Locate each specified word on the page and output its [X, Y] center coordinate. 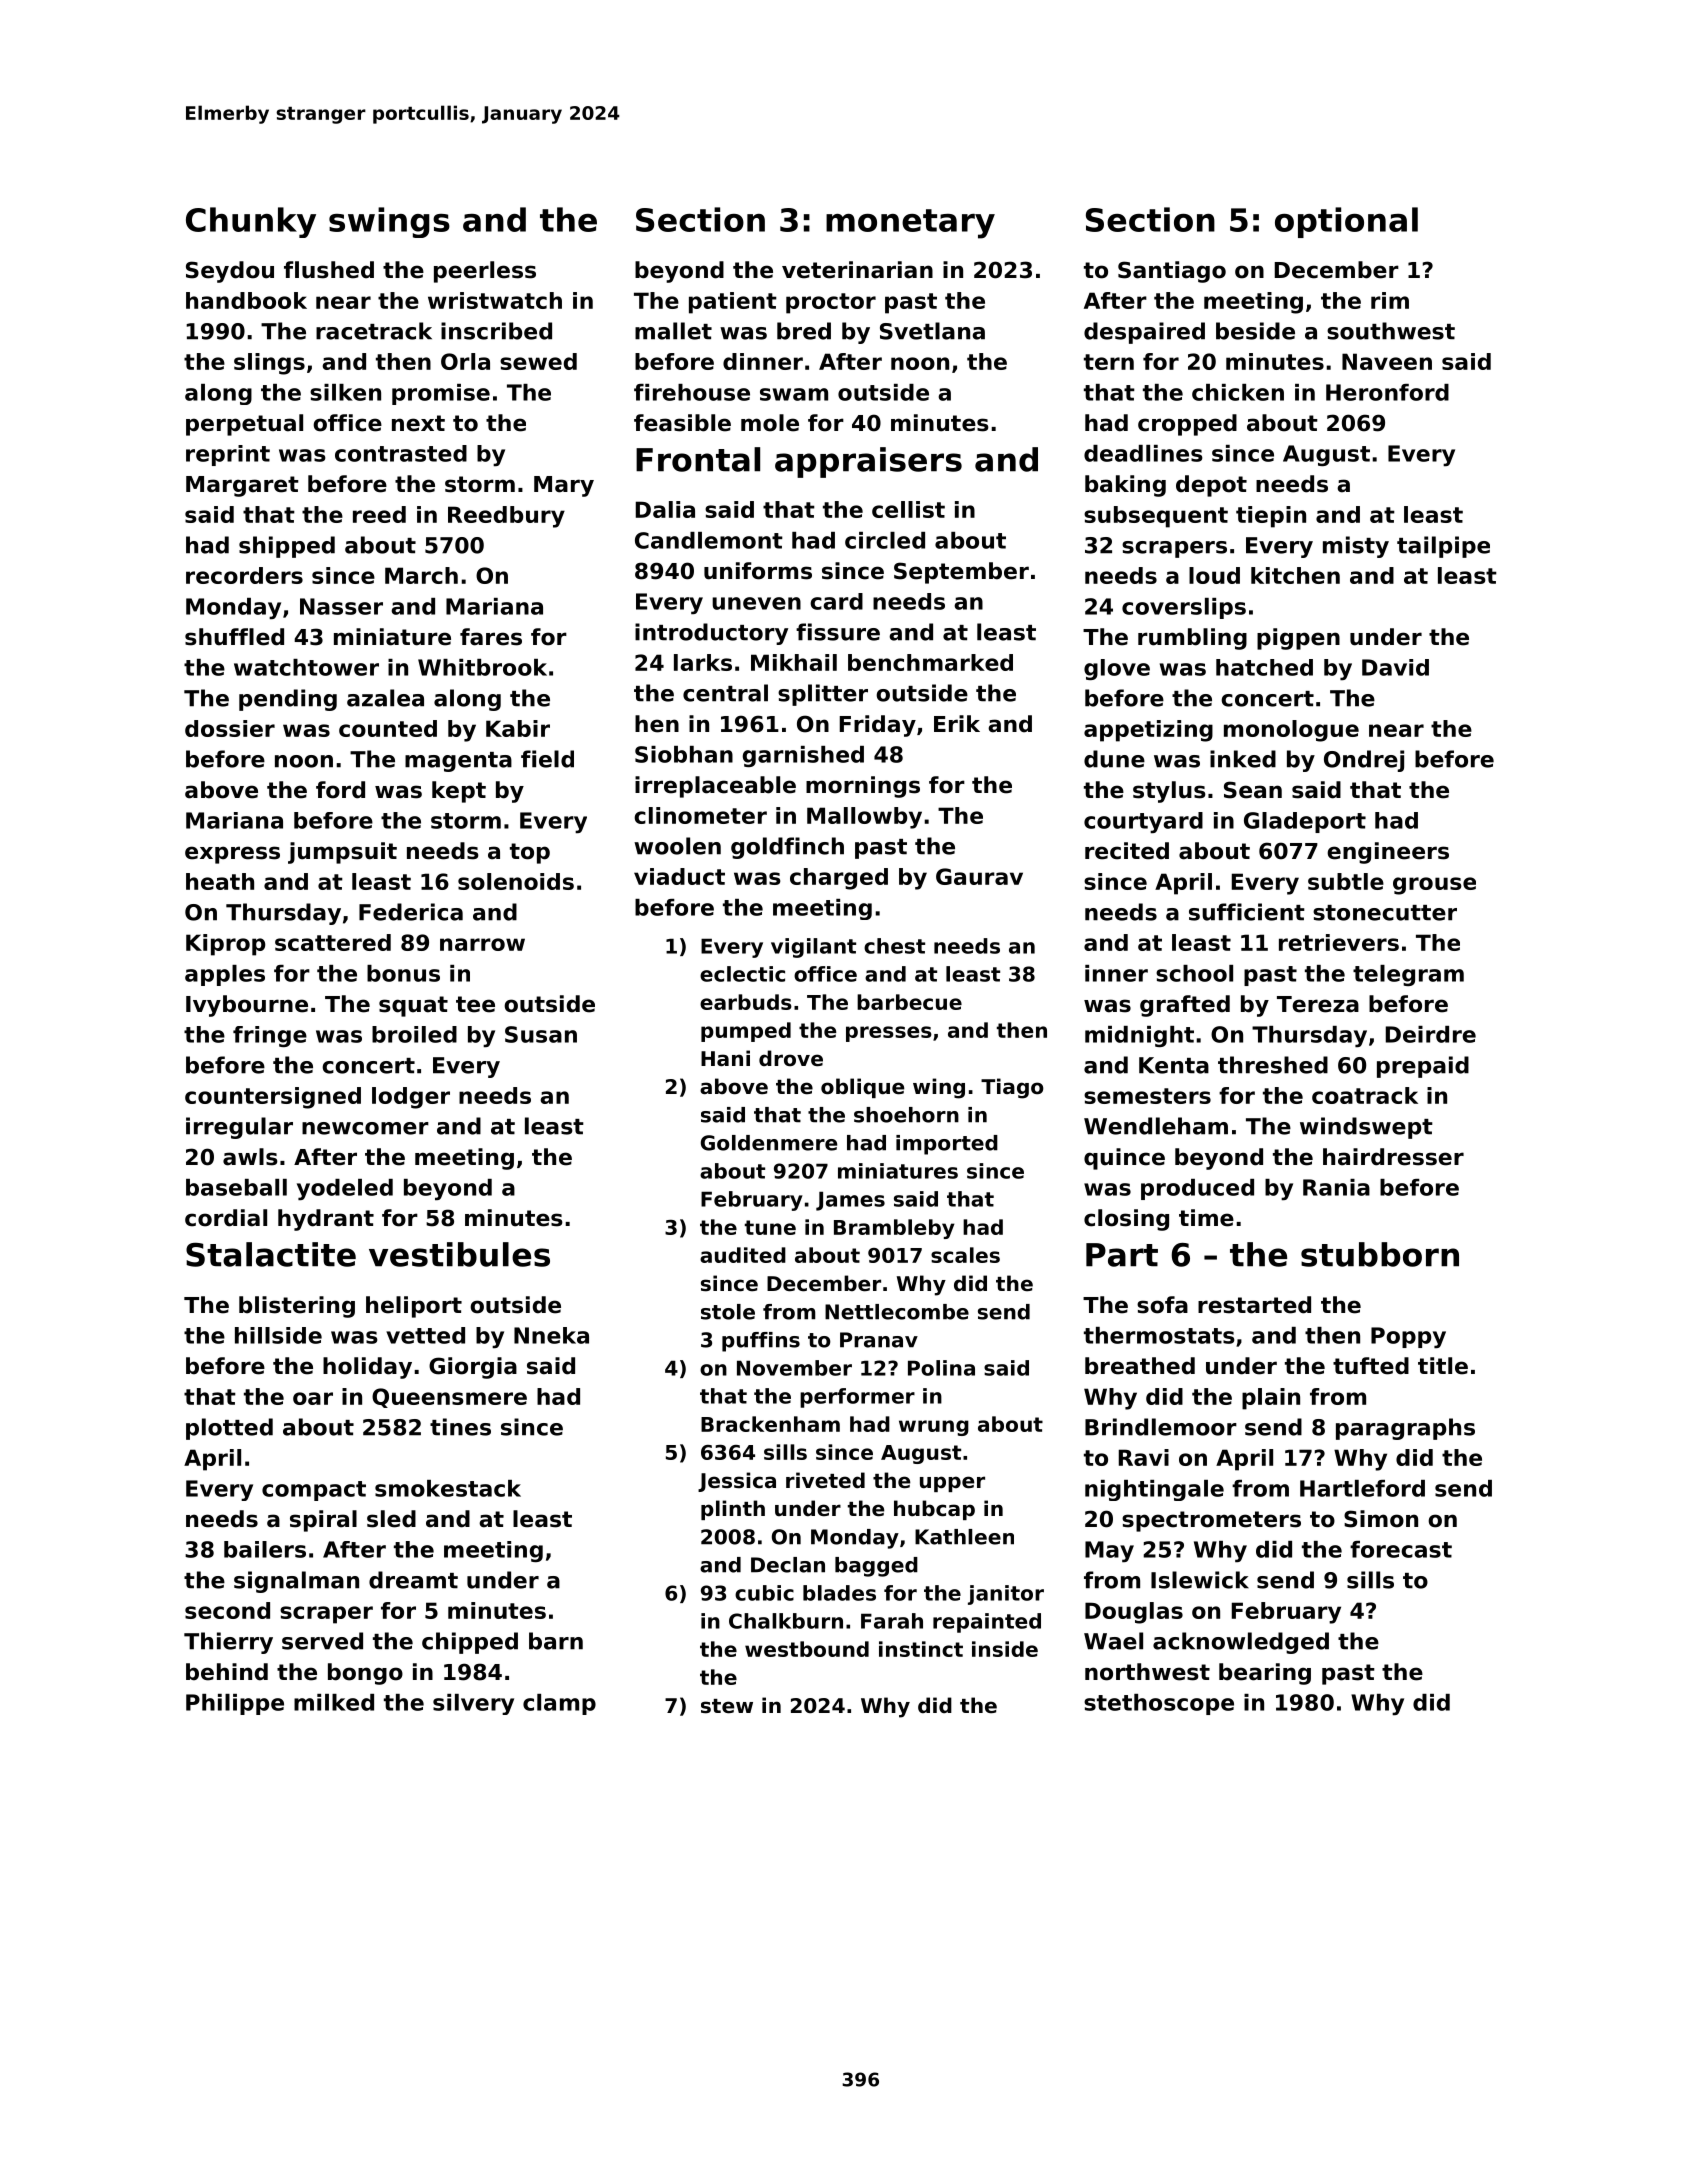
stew [727, 1706]
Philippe [235, 1704]
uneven [756, 603]
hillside [278, 1335]
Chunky [251, 222]
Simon [1381, 1519]
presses [889, 1034]
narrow [482, 944]
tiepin [1271, 517]
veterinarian [857, 270]
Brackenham [770, 1424]
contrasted [401, 453]
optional [1346, 222]
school [1194, 973]
